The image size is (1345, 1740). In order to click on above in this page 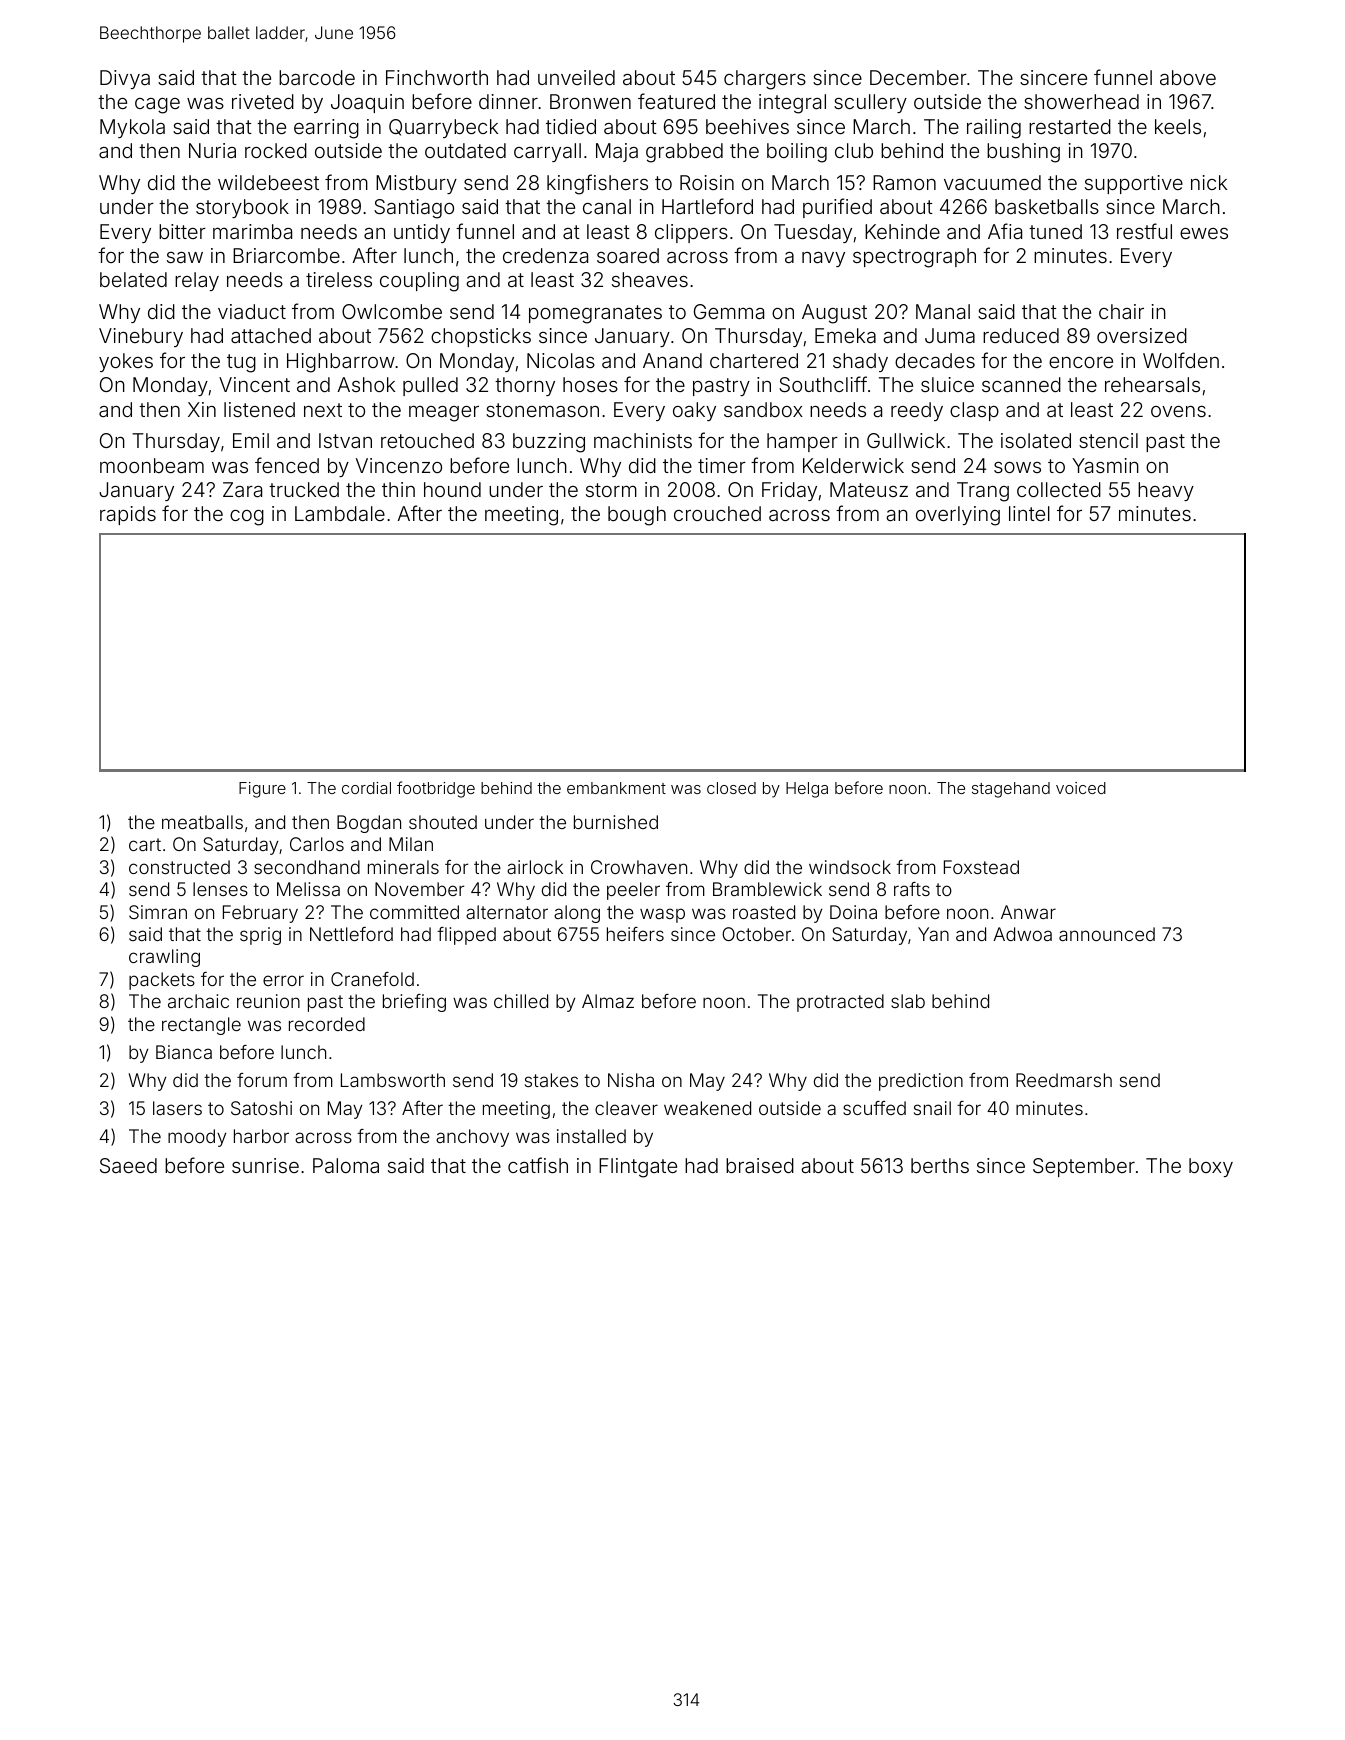, I will do `click(1188, 77)`.
